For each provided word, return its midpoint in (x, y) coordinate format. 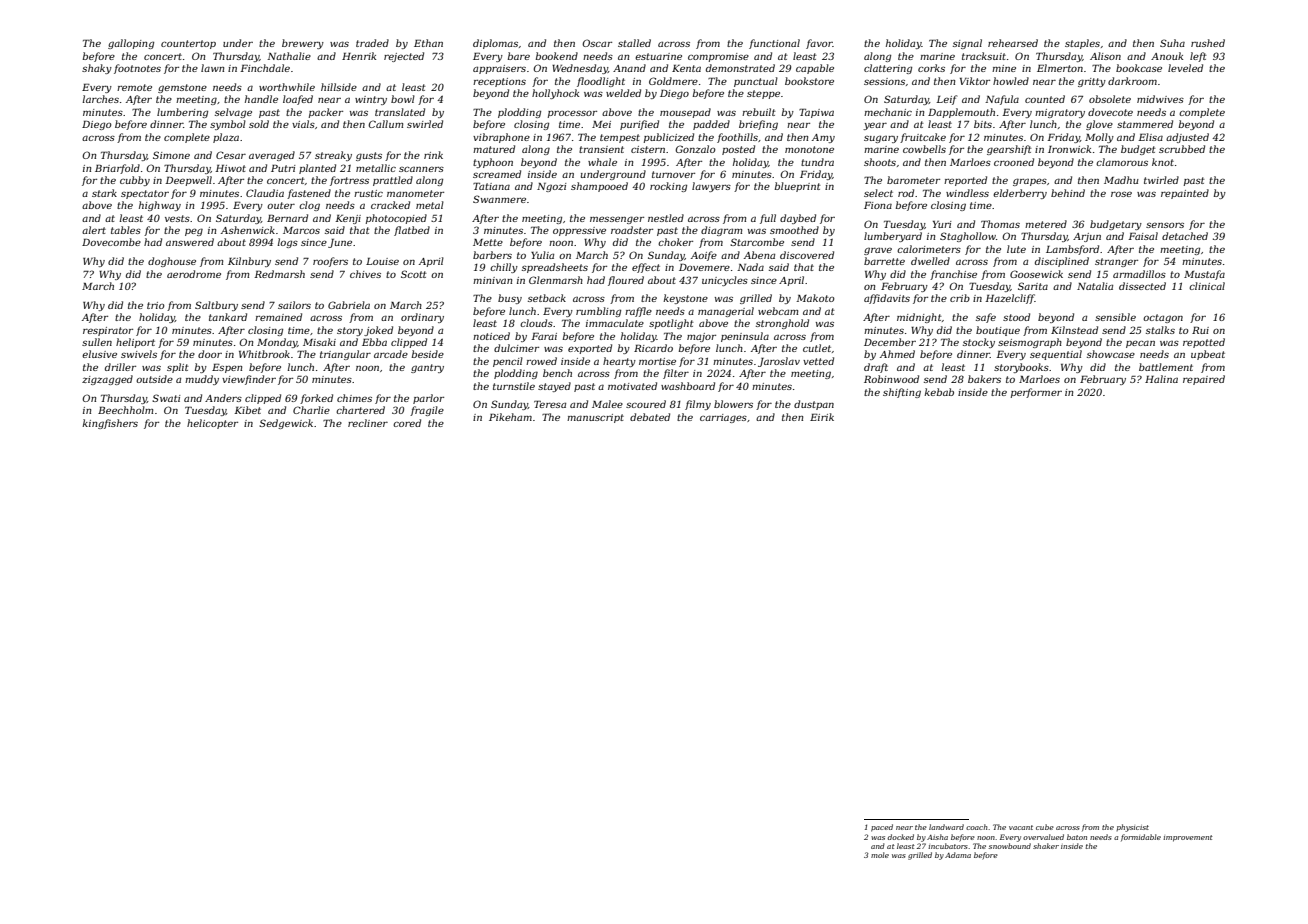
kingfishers (110, 424)
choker (675, 242)
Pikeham (510, 417)
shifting (902, 393)
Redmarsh (279, 274)
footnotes (137, 69)
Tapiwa (816, 113)
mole (880, 855)
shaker (1046, 846)
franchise (953, 275)
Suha (1172, 43)
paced (882, 828)
